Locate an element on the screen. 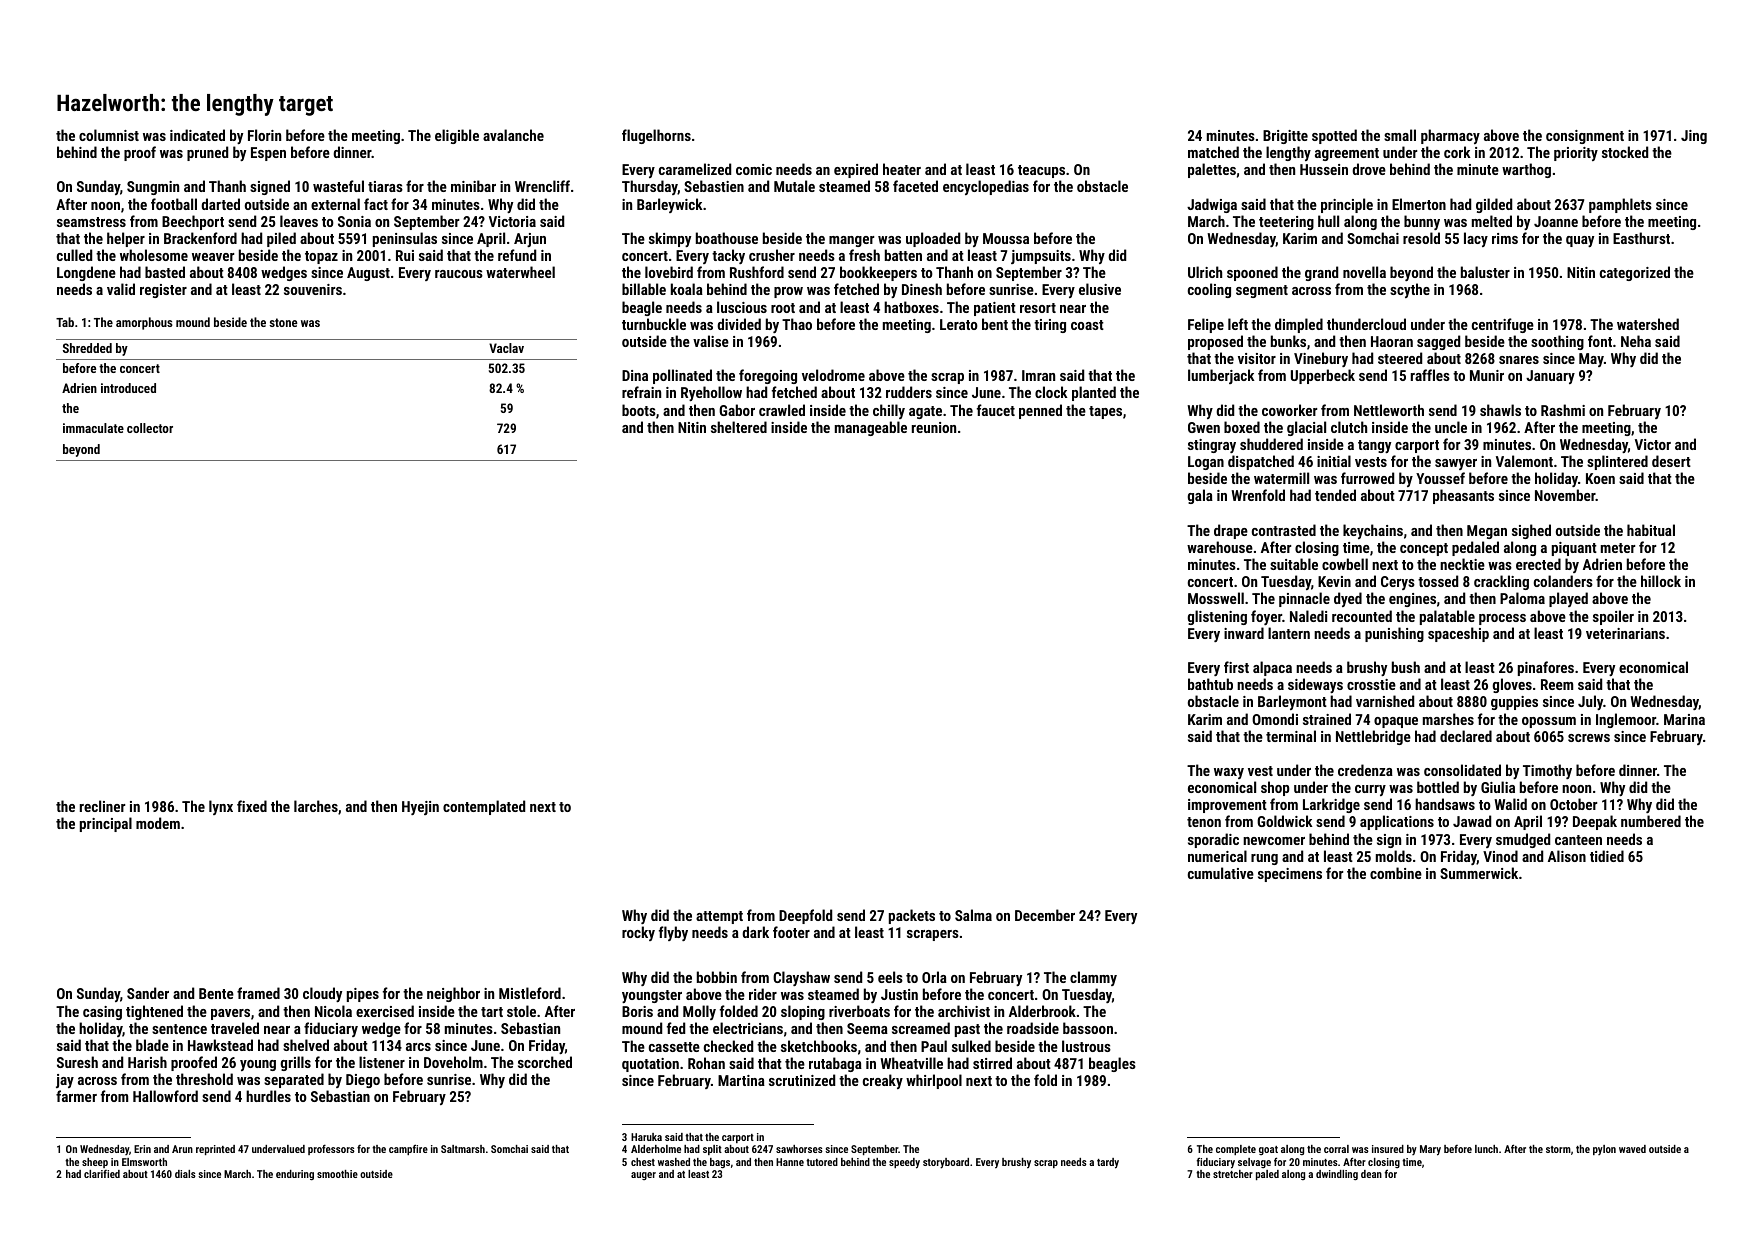 This screenshot has width=1764, height=1247. newcomer is located at coordinates (1274, 841).
